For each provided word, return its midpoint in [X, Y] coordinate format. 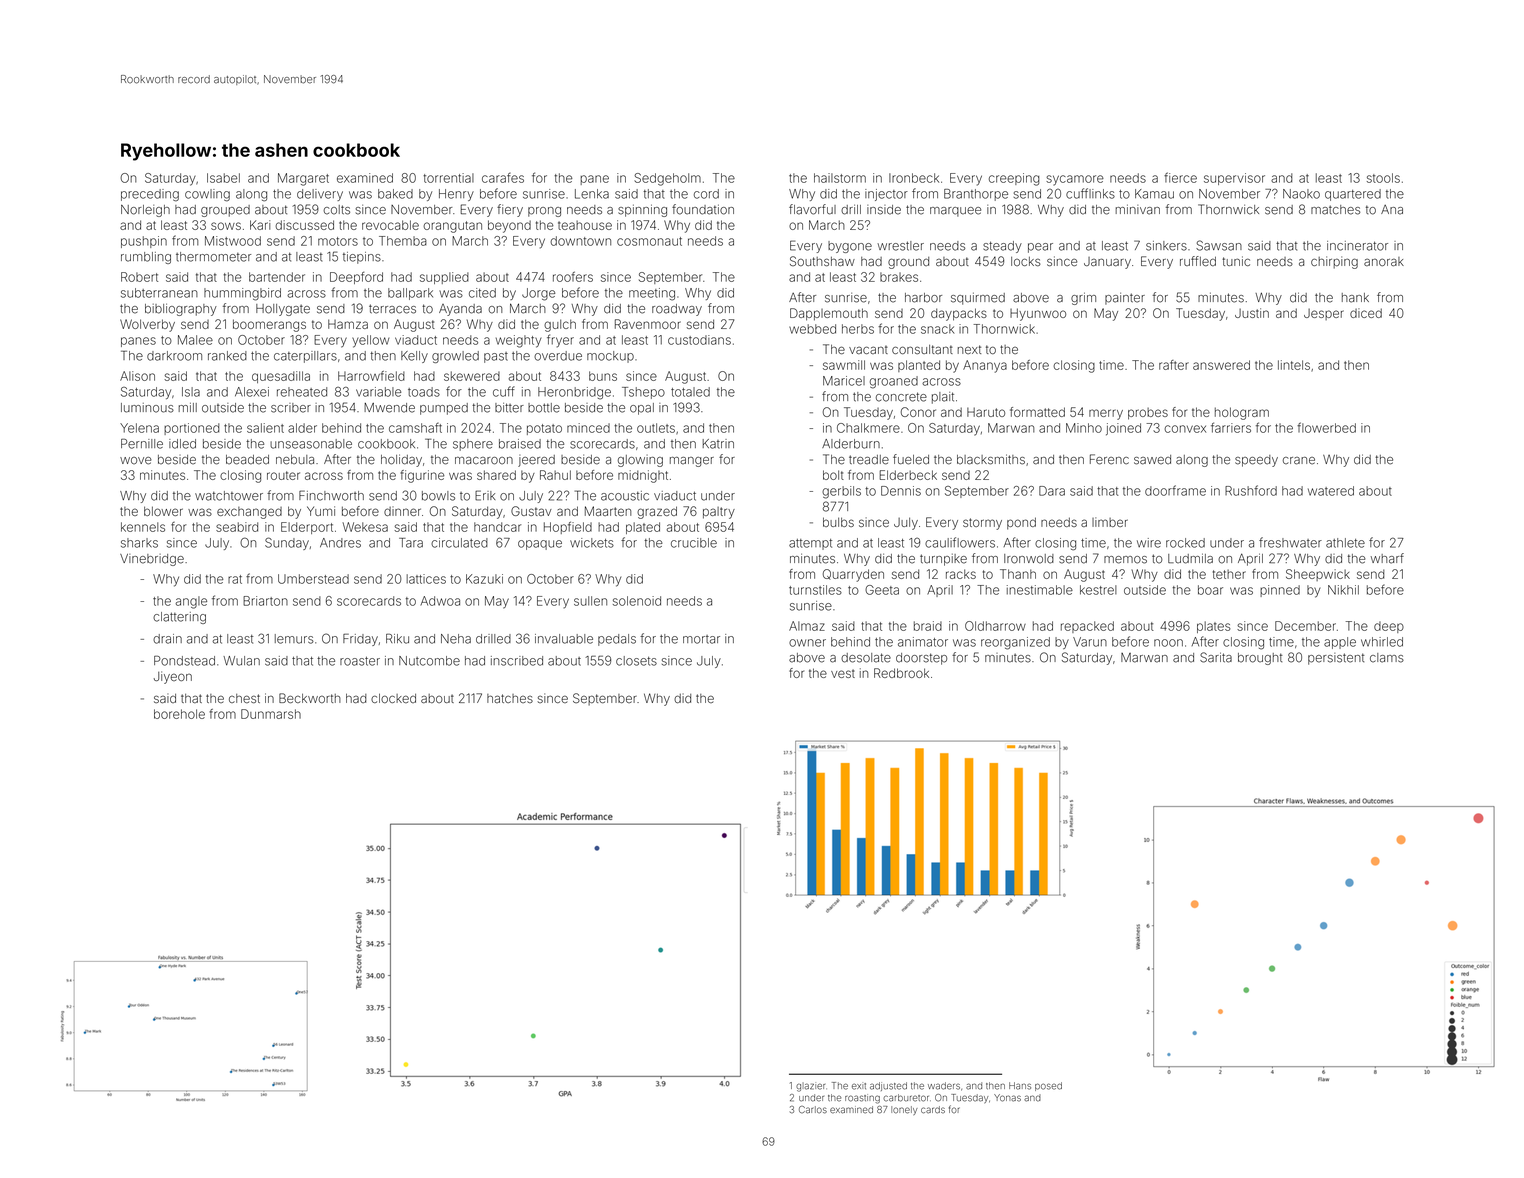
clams [1387, 658]
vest [843, 673]
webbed [812, 329]
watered [1331, 491]
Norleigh [145, 211]
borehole [179, 714]
